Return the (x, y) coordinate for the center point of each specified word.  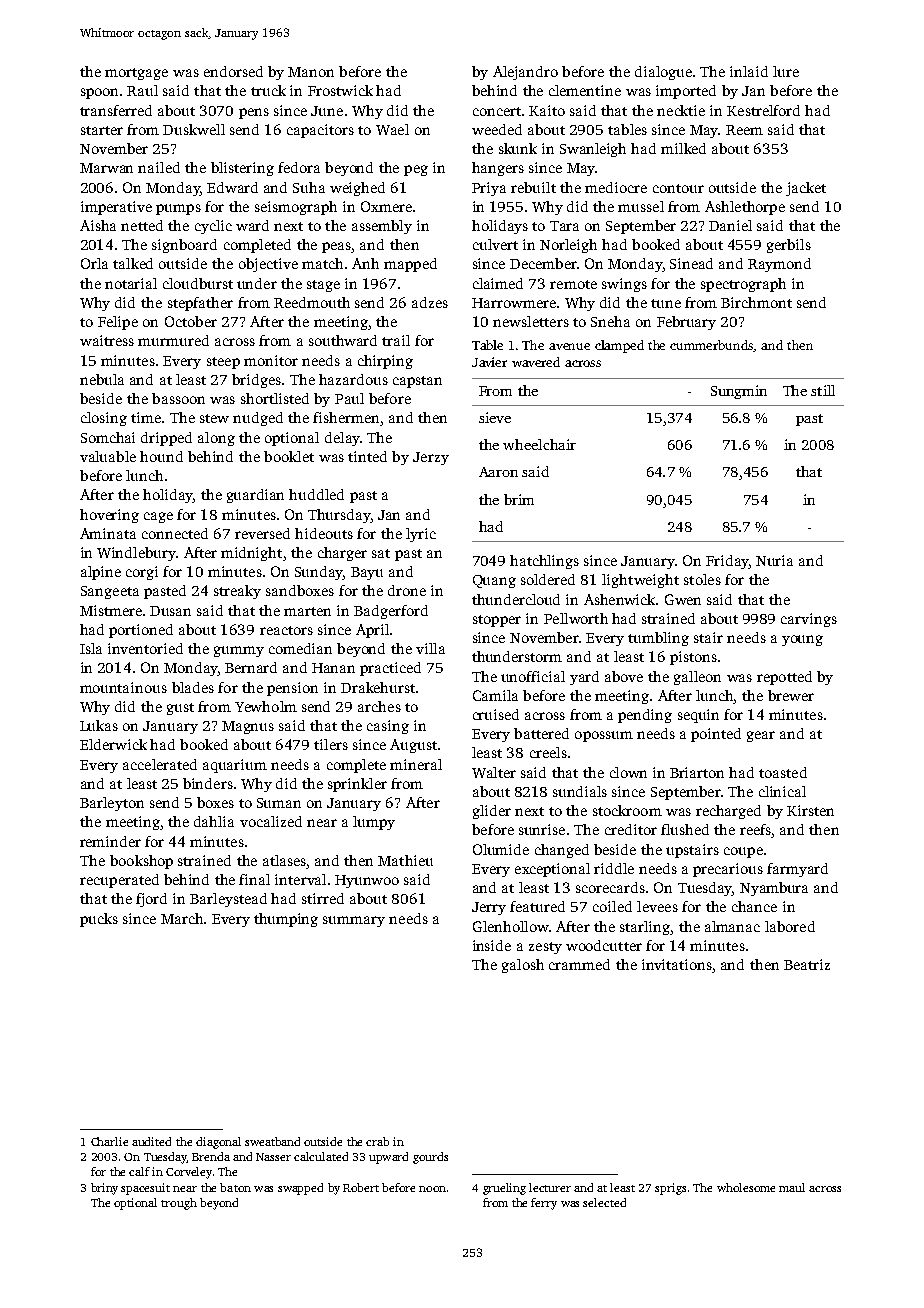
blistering (242, 169)
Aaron (498, 472)
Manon (311, 72)
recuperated (119, 881)
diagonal (218, 1143)
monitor (271, 360)
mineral (416, 764)
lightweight (640, 581)
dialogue (663, 73)
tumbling (658, 639)
